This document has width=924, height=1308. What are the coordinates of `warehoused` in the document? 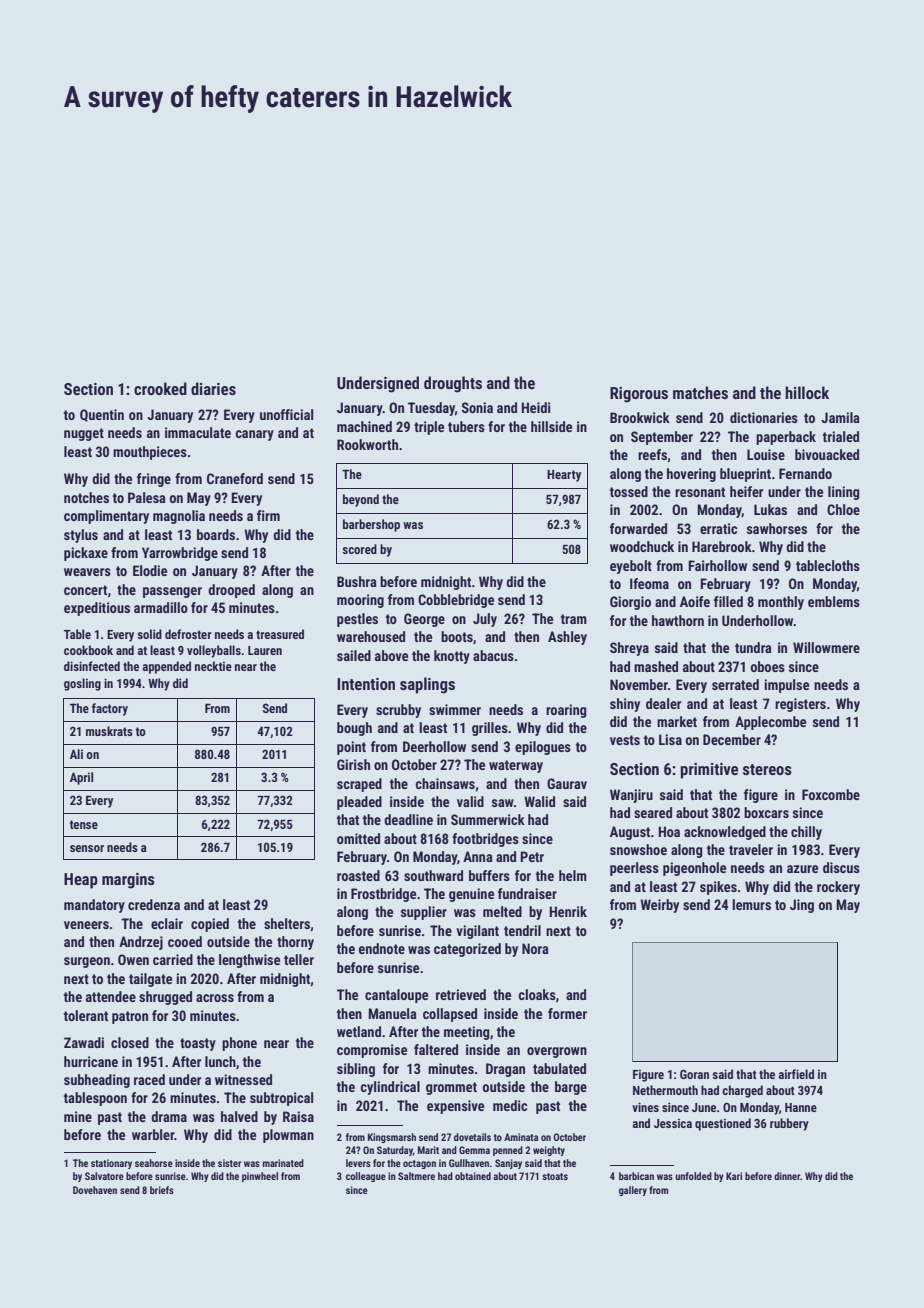 It's located at (371, 636).
